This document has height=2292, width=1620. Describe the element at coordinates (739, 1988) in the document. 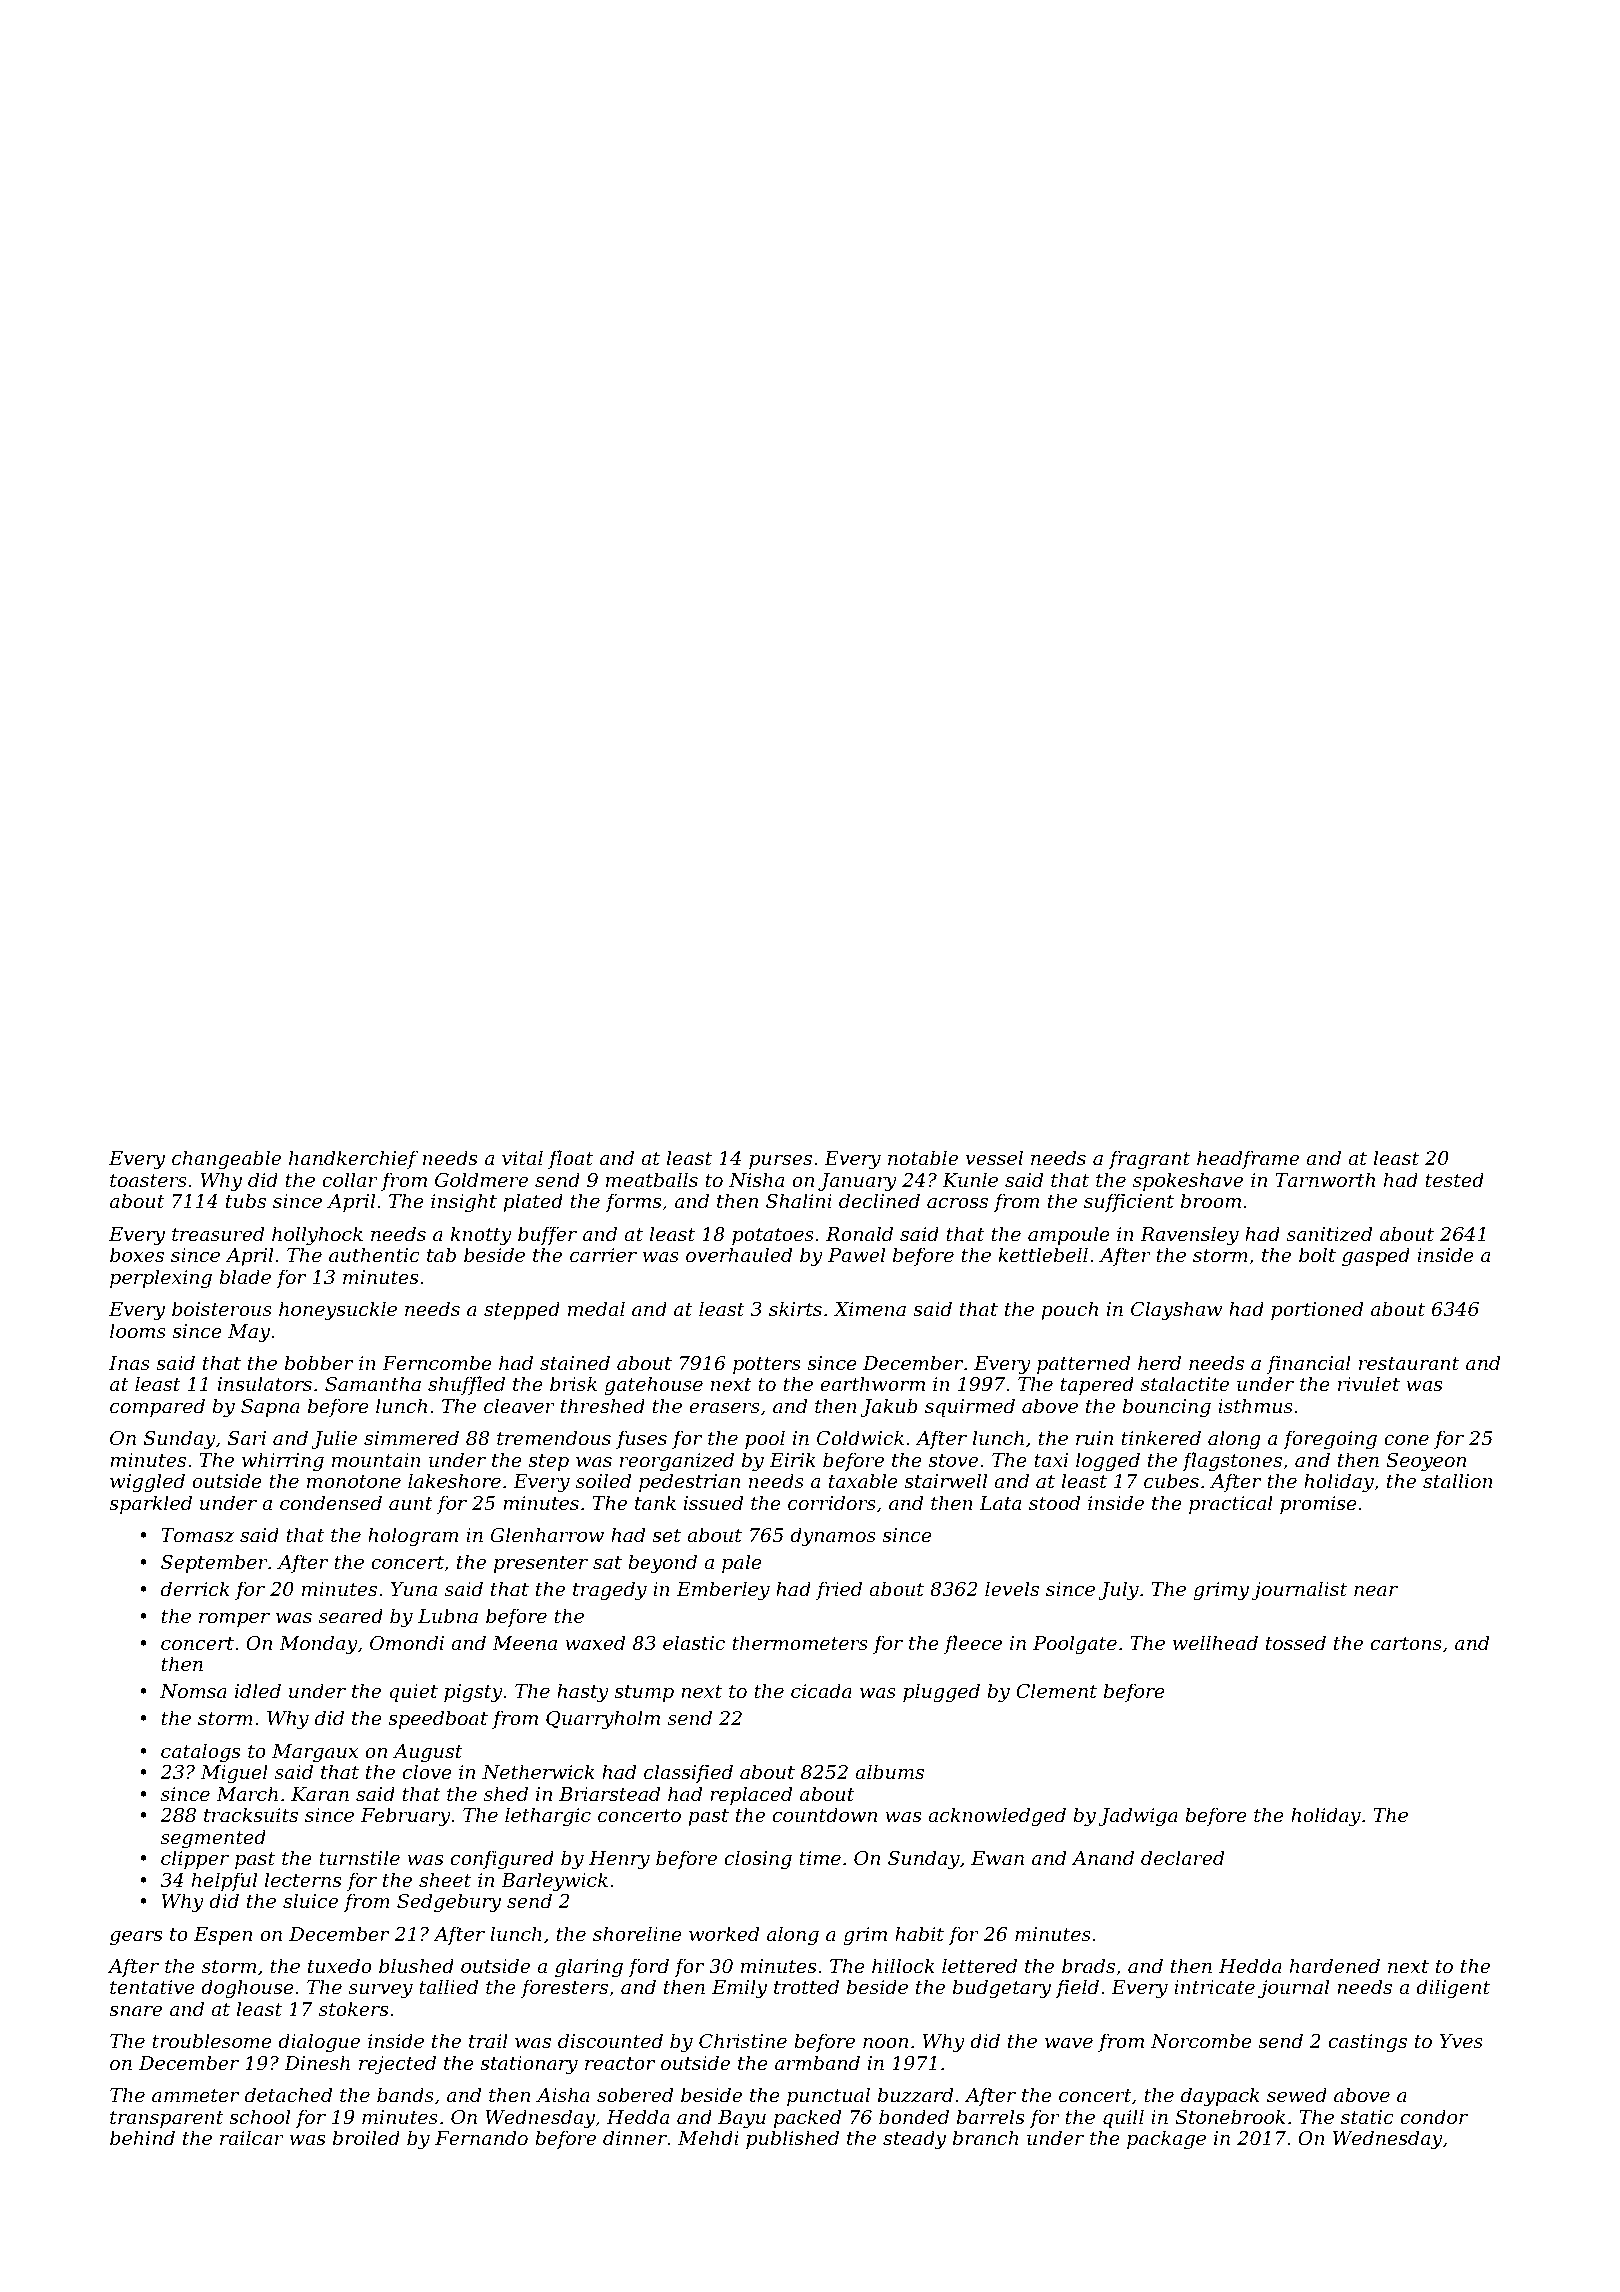

I see `Emily` at that location.
